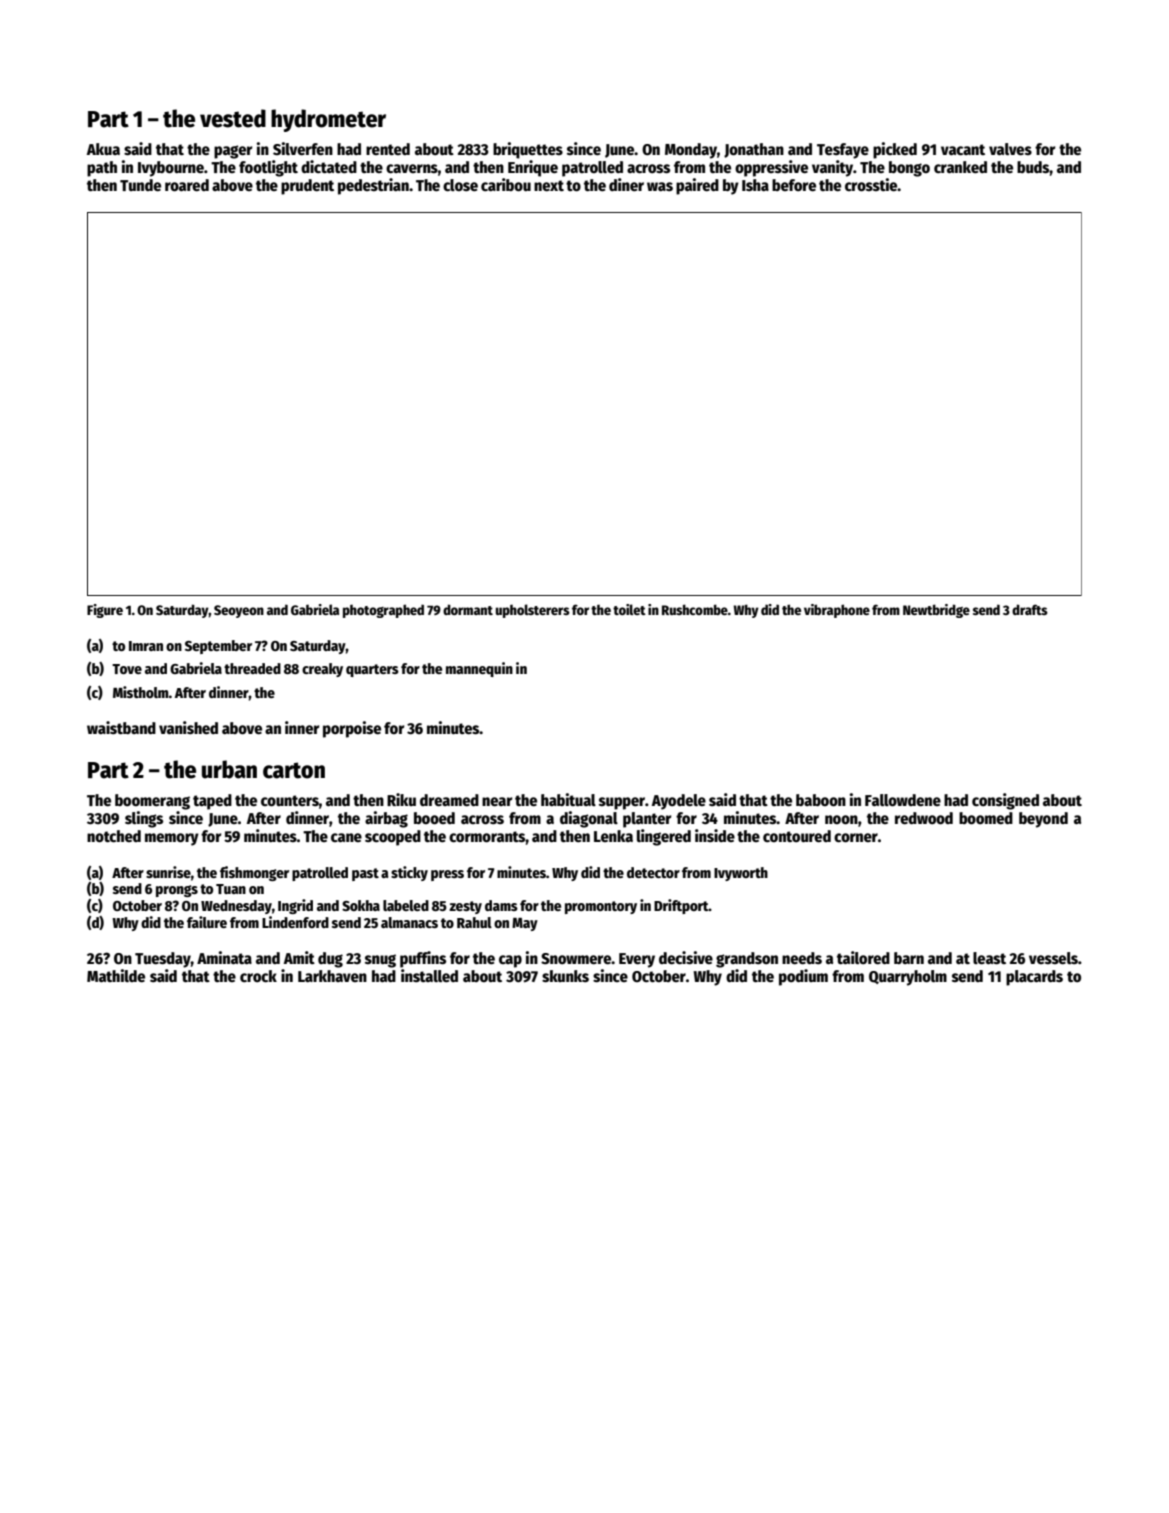 This screenshot has height=1513, width=1169. What do you see at coordinates (307, 187) in the screenshot?
I see `prudent` at bounding box center [307, 187].
